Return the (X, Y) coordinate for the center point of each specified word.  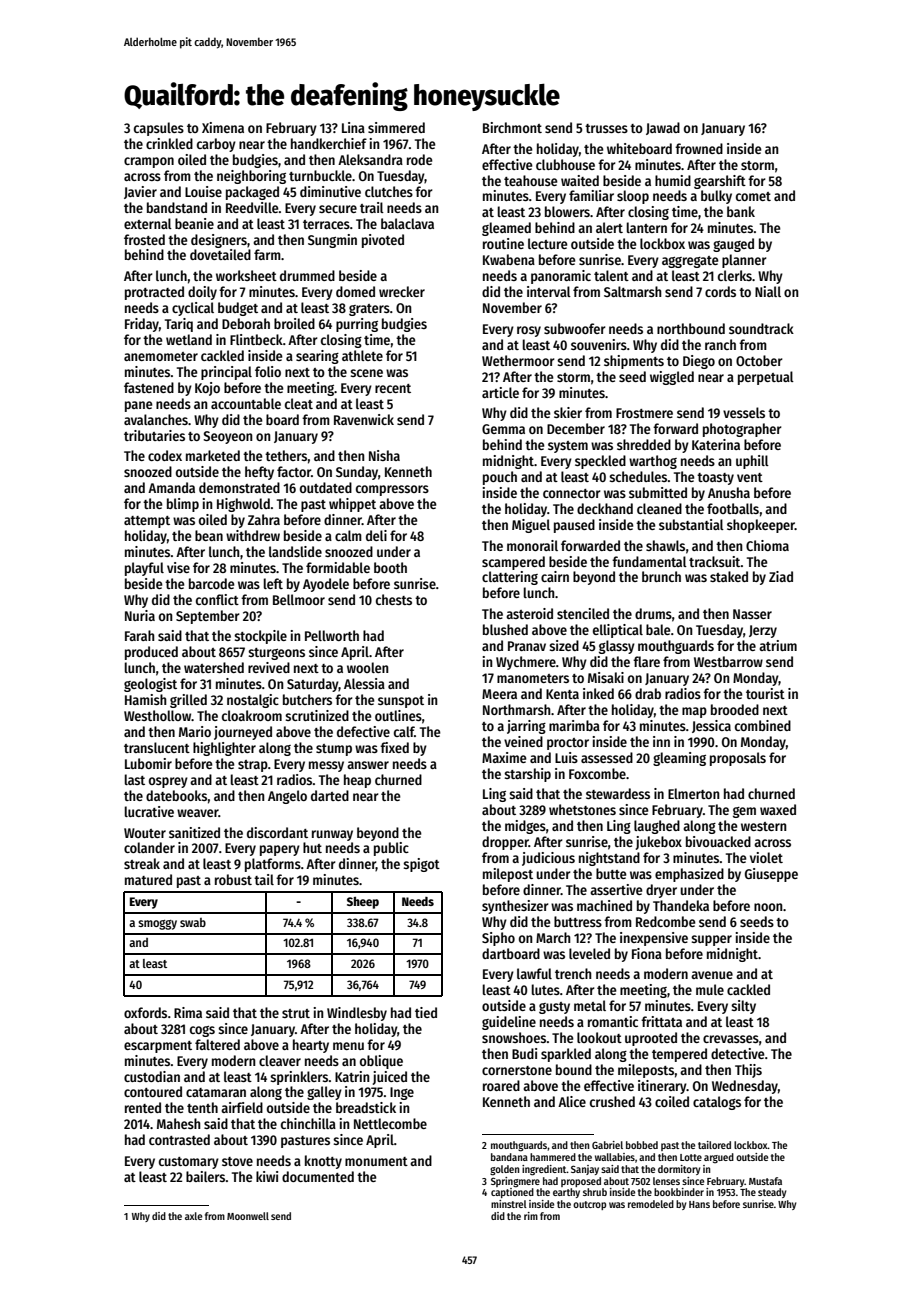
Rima (188, 1012)
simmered (396, 127)
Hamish (146, 699)
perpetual (766, 378)
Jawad (663, 128)
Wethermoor (518, 360)
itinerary (662, 1087)
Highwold (243, 505)
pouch (500, 478)
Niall (768, 291)
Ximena (223, 127)
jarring (526, 727)
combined (763, 725)
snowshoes (514, 1037)
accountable (246, 403)
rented (143, 1107)
